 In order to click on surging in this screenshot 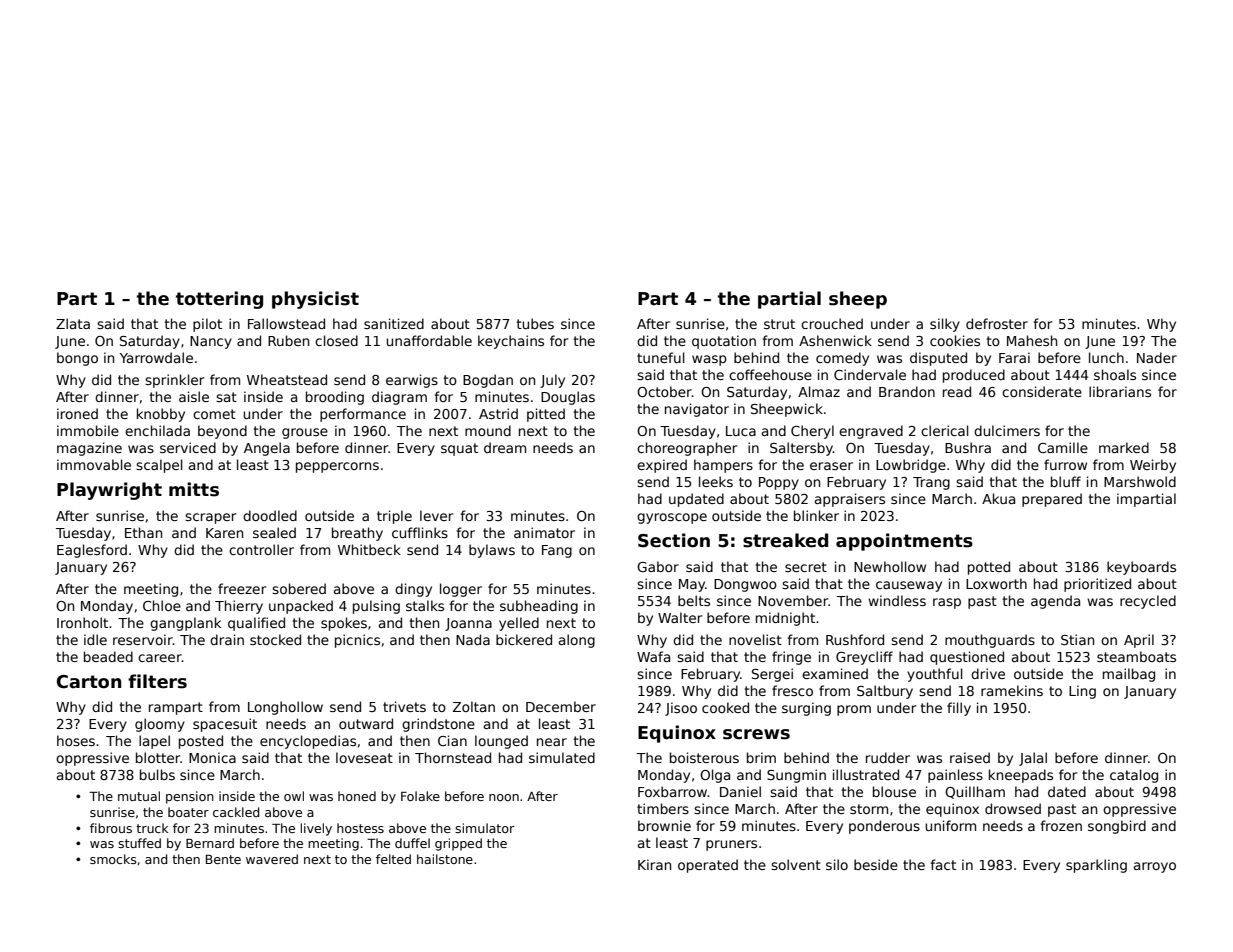, I will do `click(806, 709)`.
